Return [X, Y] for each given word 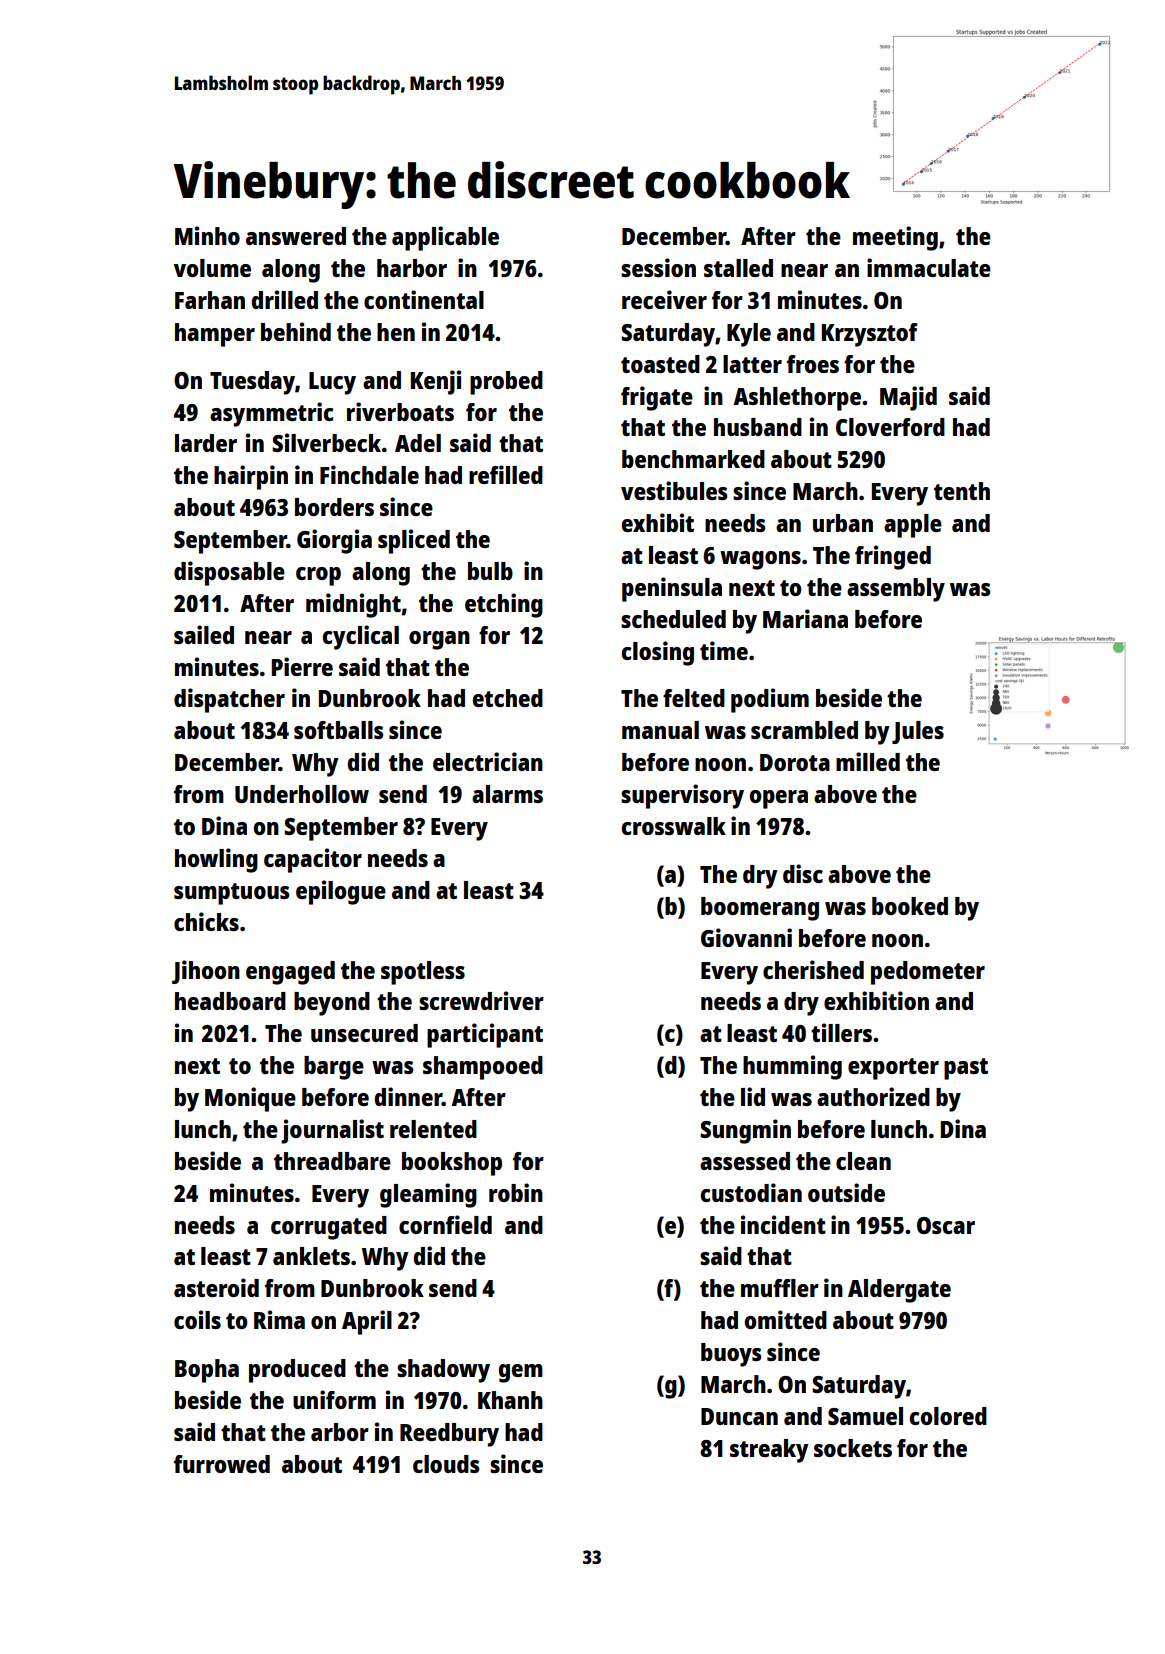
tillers [841, 1032]
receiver [664, 299]
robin [516, 1192]
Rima [279, 1319]
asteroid [216, 1287]
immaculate [929, 267]
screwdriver [481, 1000]
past [966, 1069]
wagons [760, 560]
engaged [290, 973]
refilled [506, 474]
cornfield [445, 1224]
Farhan [210, 300]
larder [206, 443]
